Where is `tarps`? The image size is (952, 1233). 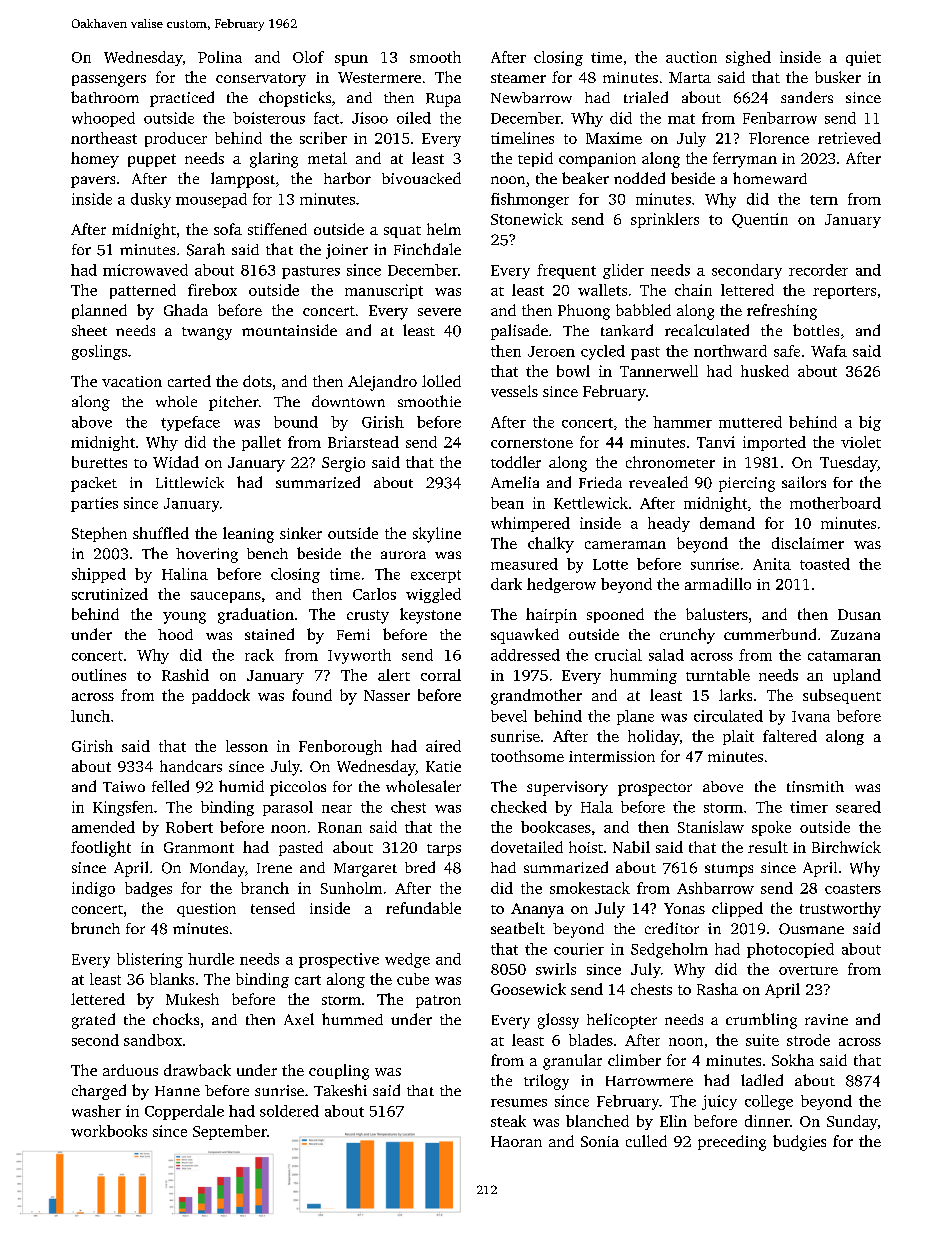 tarps is located at coordinates (444, 850).
